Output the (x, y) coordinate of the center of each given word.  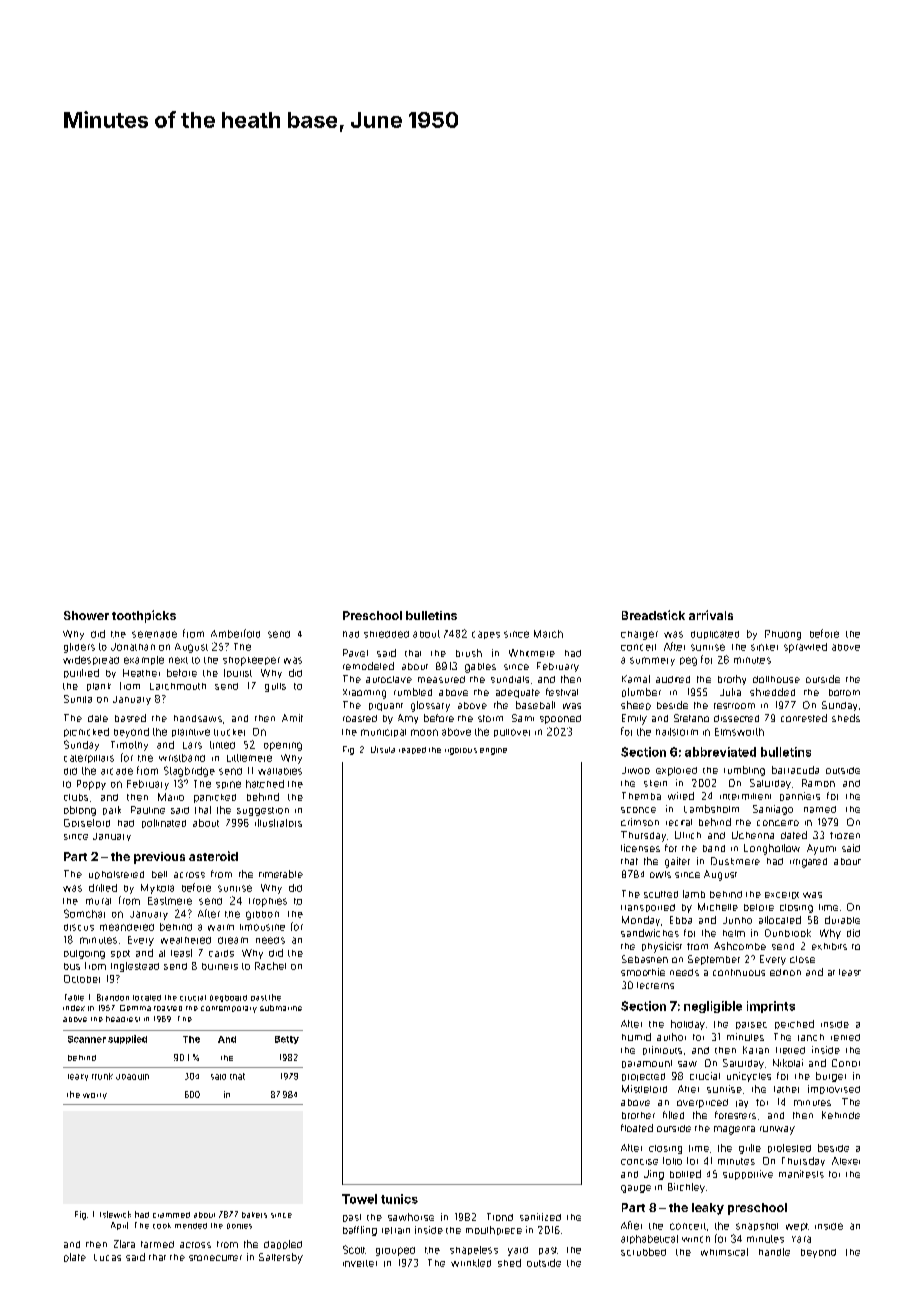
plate (75, 1257)
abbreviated (720, 752)
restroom (734, 706)
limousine (262, 927)
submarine (281, 1008)
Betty (287, 1040)
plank (99, 687)
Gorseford (87, 823)
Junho (737, 920)
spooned (560, 719)
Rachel (270, 966)
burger (831, 1077)
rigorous (461, 751)
